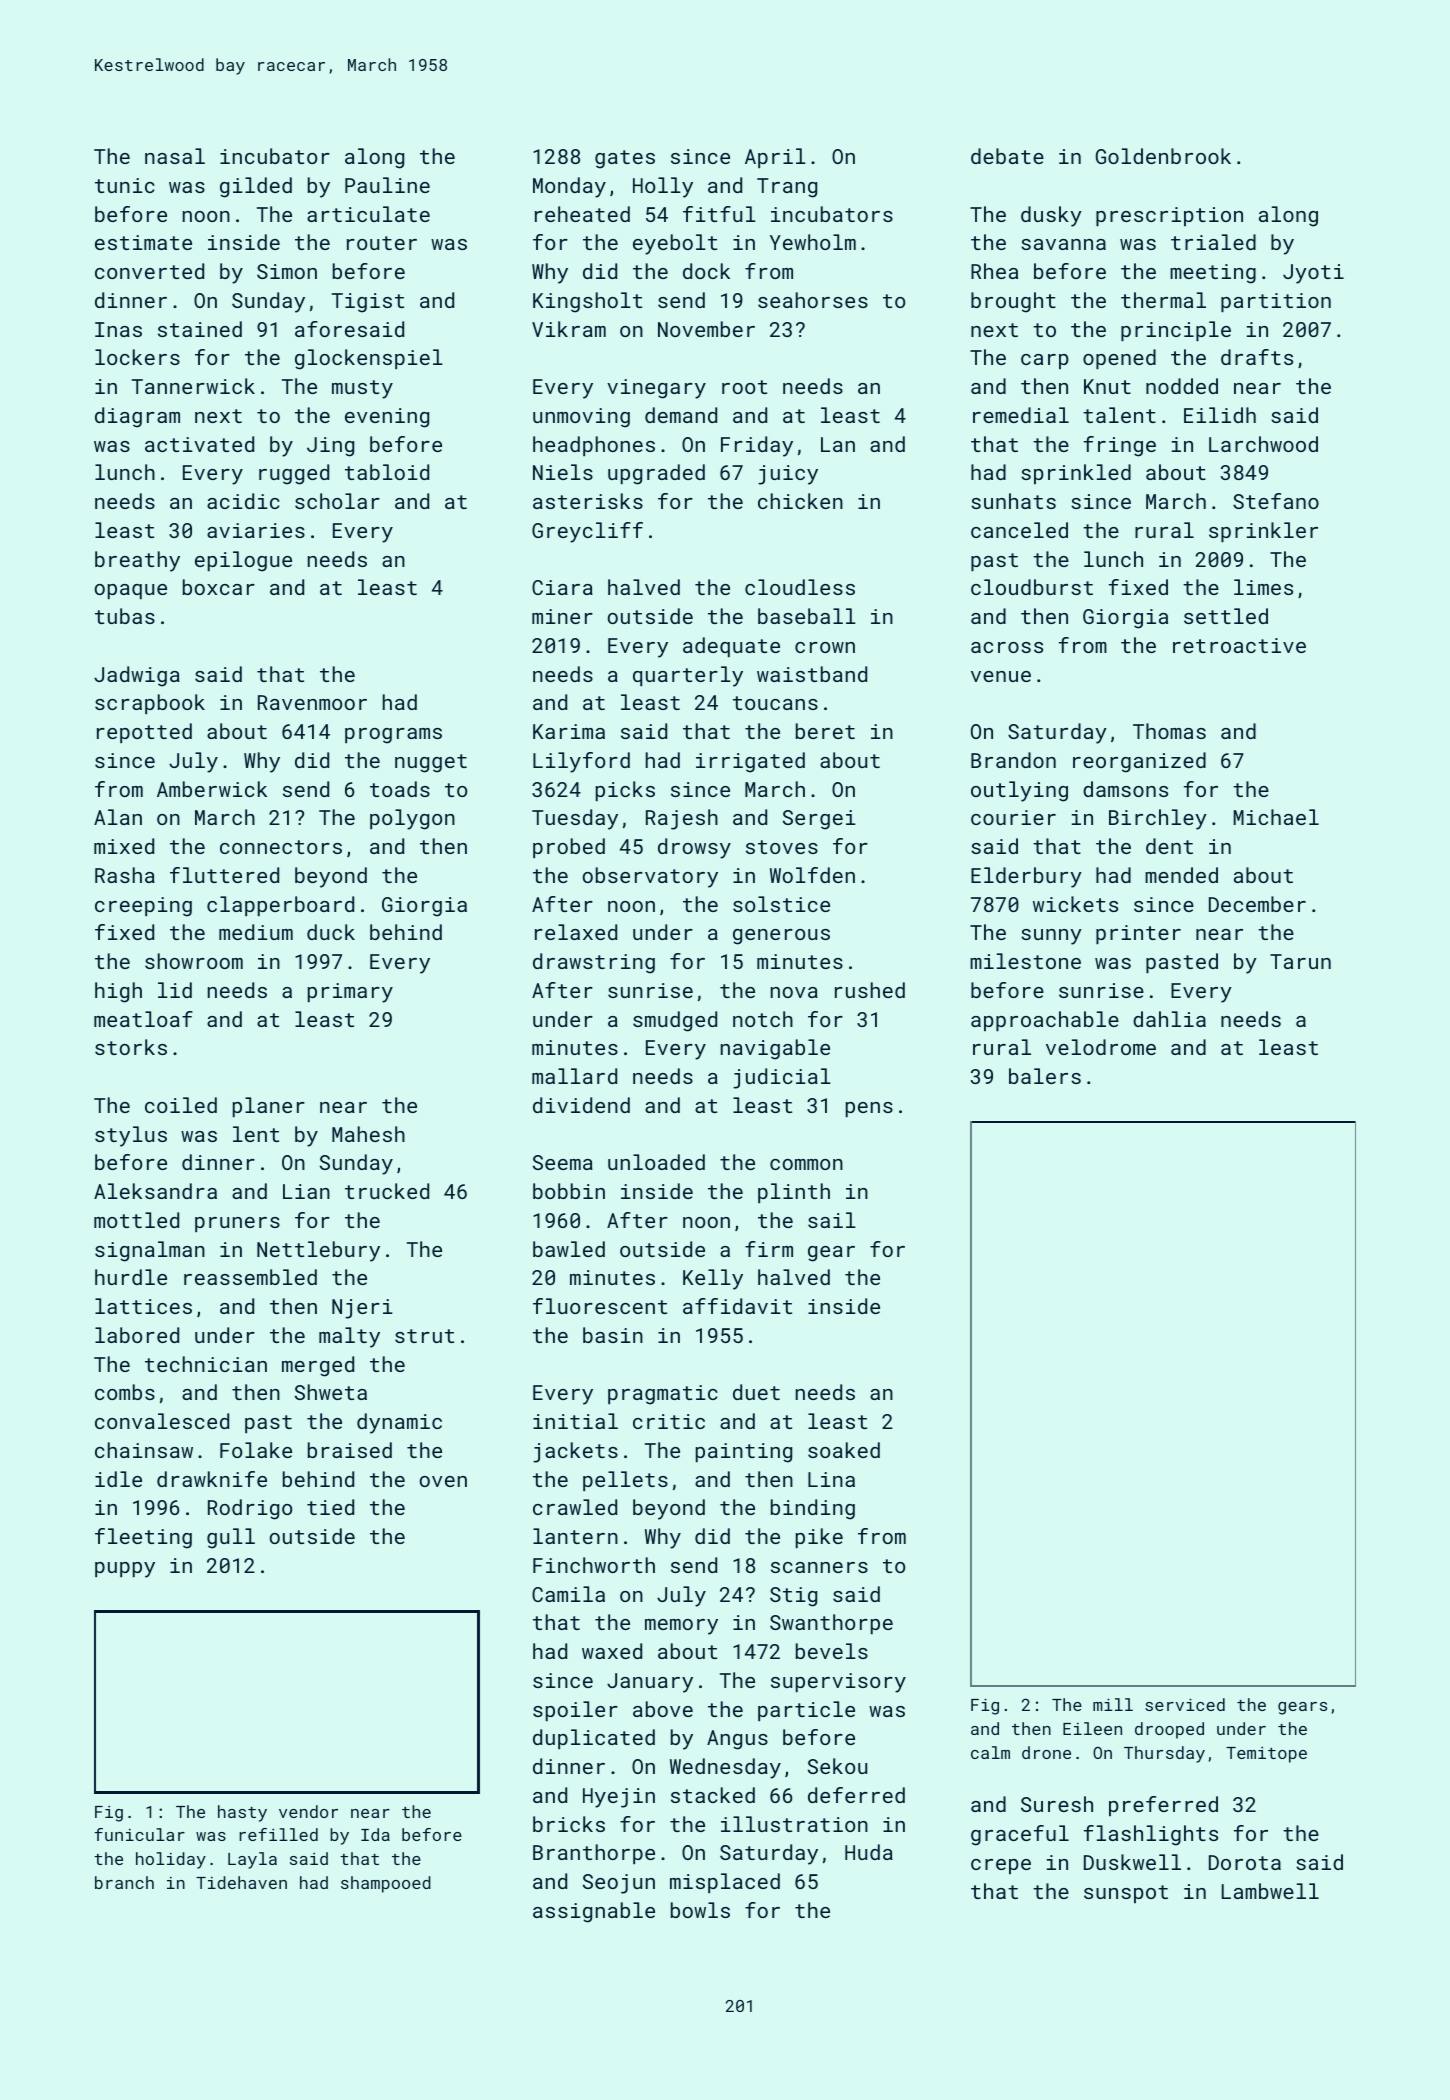 The width and height of the screenshot is (1450, 2100). I want to click on Elderbury, so click(1026, 877).
